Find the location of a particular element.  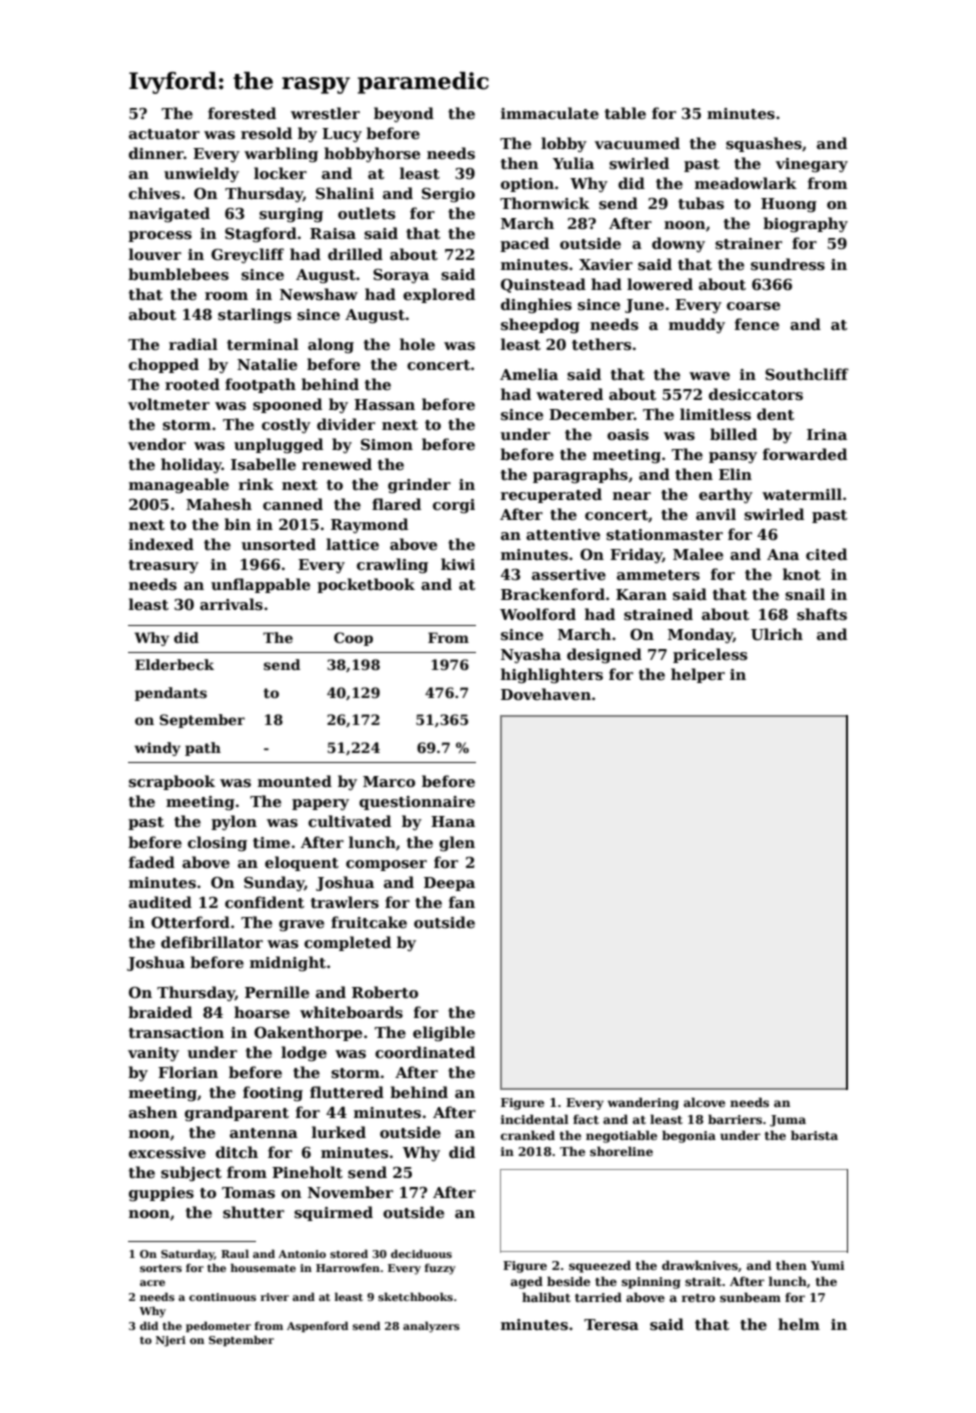

Raisa is located at coordinates (333, 233).
